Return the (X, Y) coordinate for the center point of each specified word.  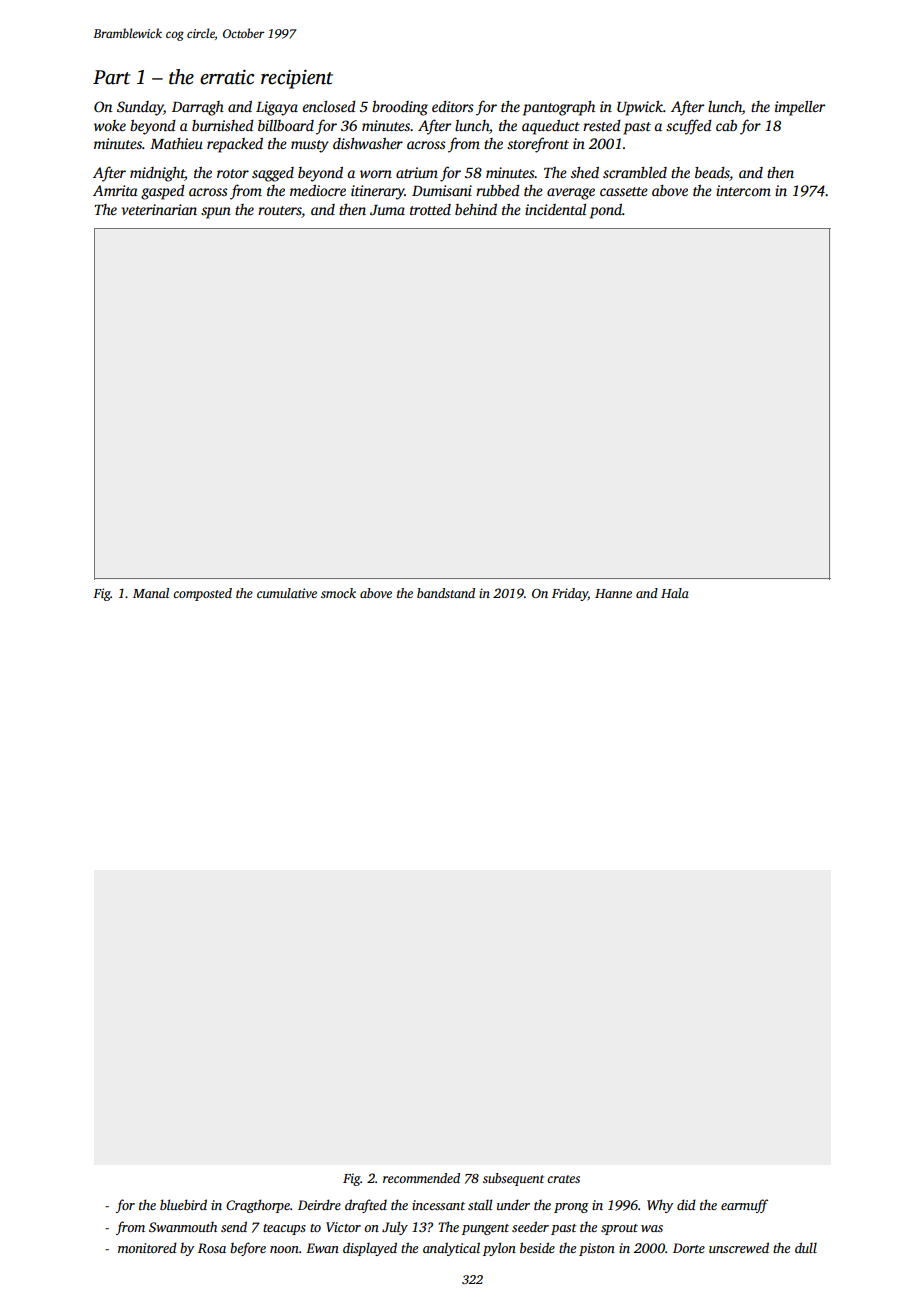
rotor (233, 173)
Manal (151, 593)
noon (284, 1249)
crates (563, 1179)
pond (606, 211)
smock (338, 593)
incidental (555, 209)
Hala (675, 593)
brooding (400, 108)
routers (280, 212)
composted (202, 594)
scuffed (689, 127)
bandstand (446, 593)
